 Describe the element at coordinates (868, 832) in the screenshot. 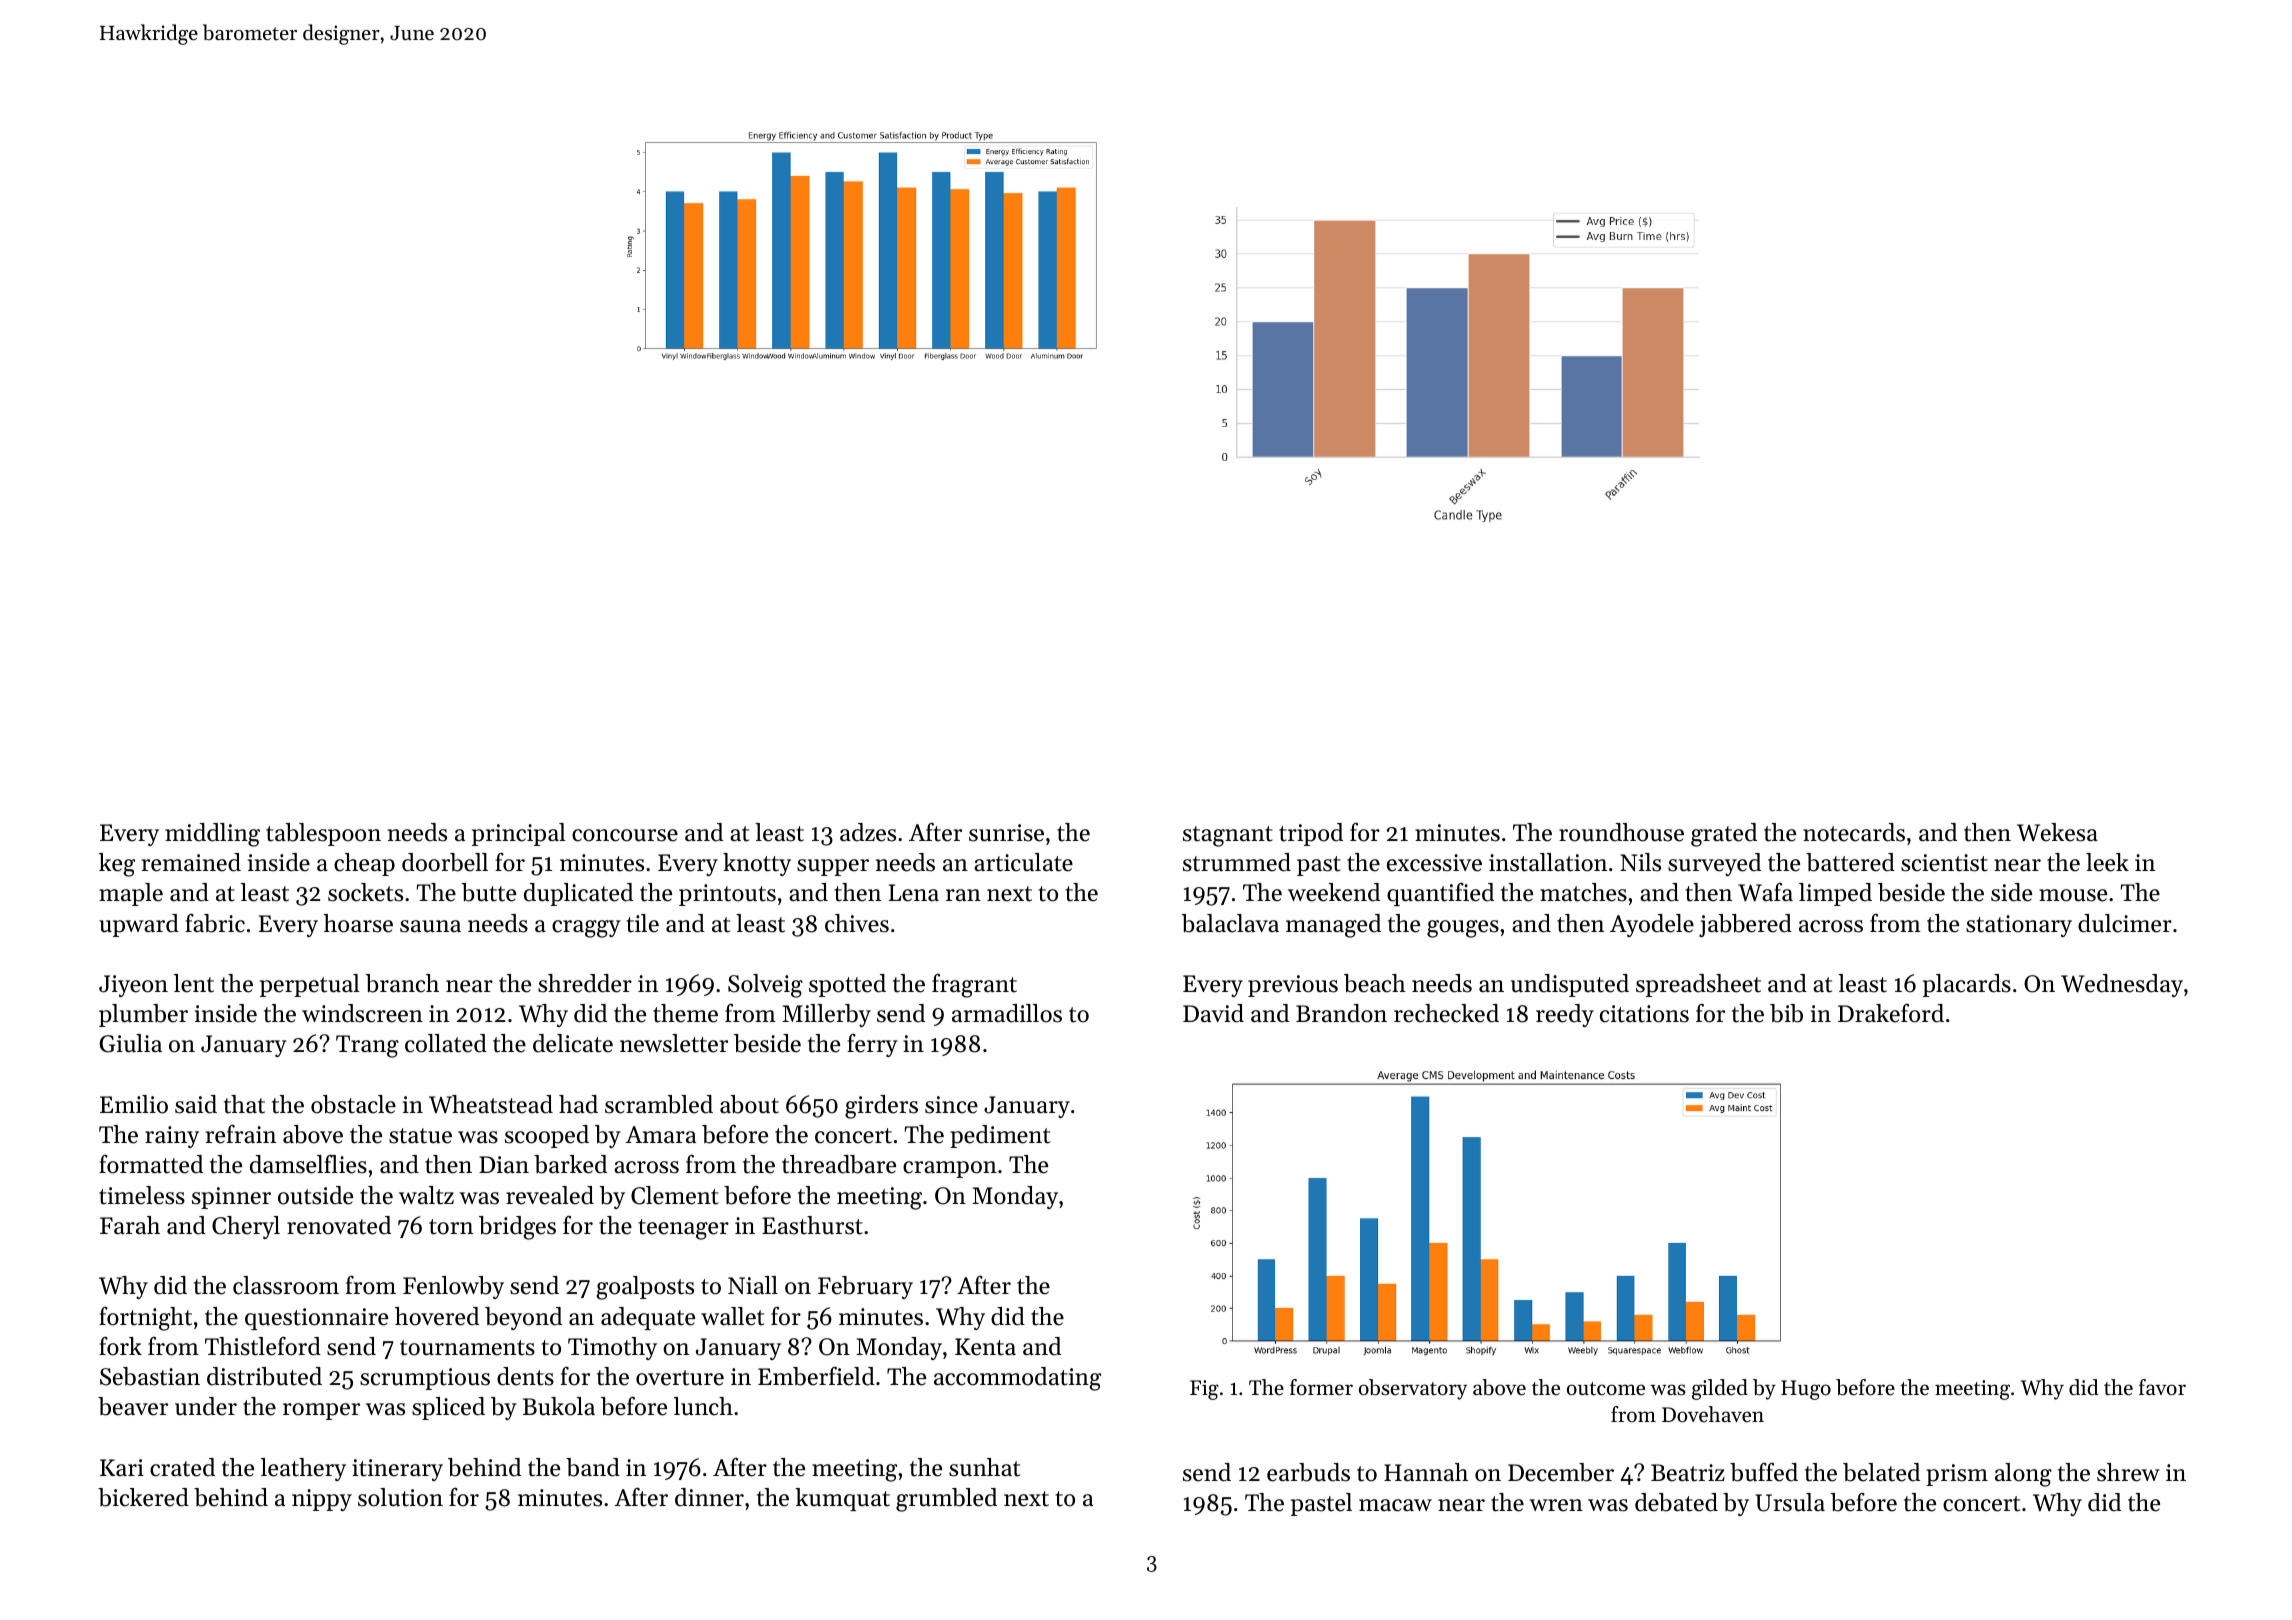

I see `adzes` at that location.
